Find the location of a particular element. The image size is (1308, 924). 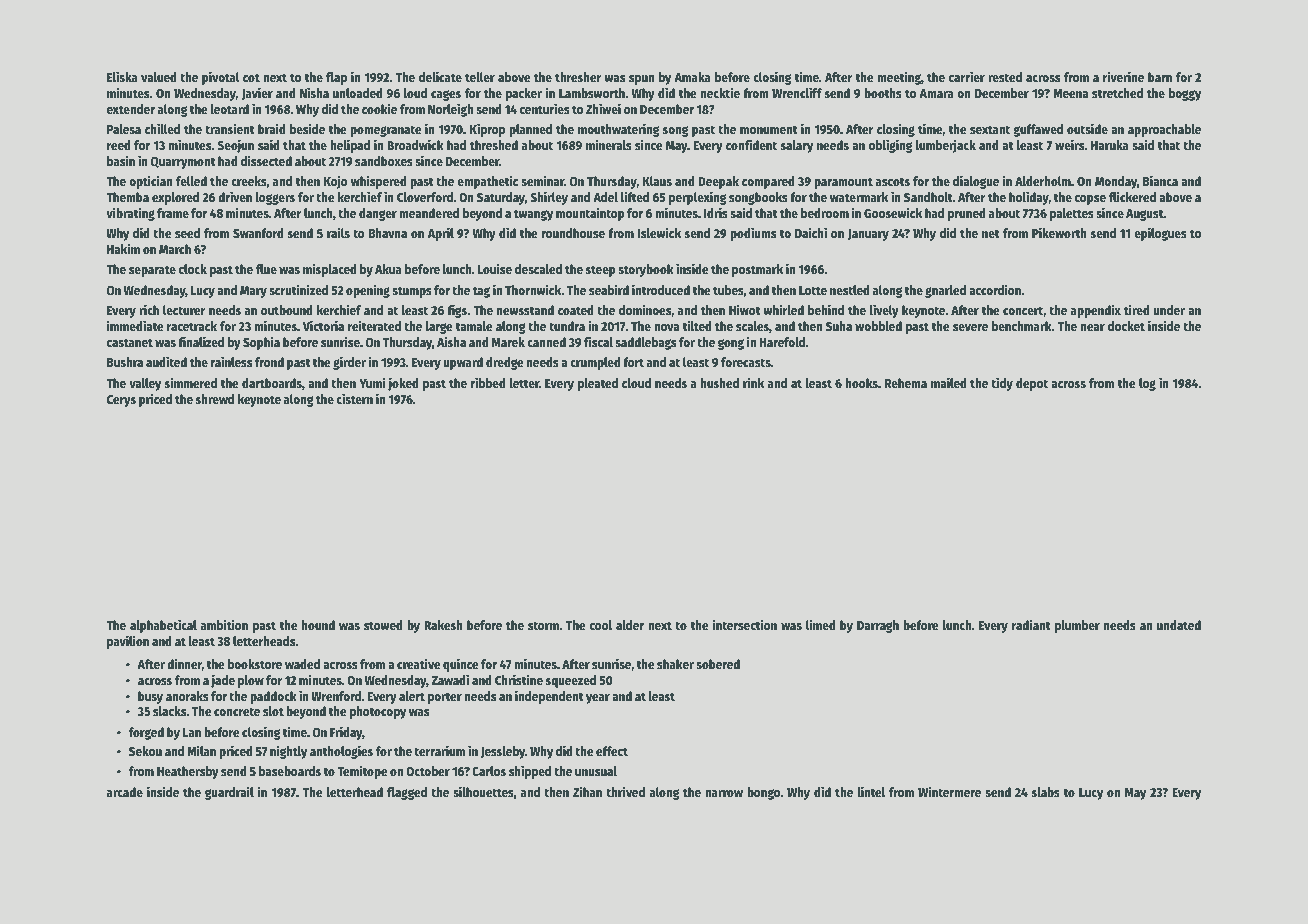

pleated is located at coordinates (598, 384).
